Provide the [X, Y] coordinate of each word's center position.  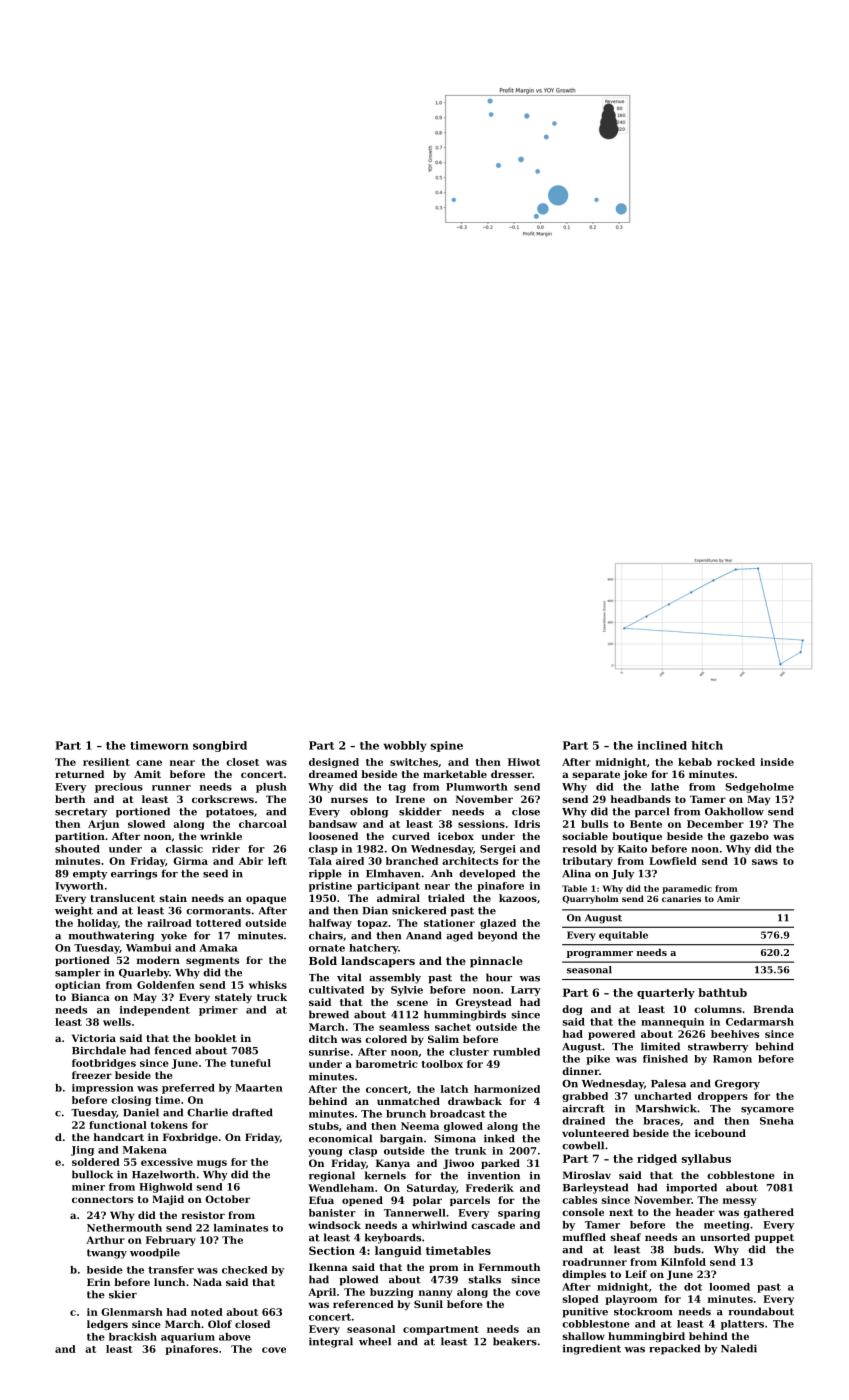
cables [579, 1200]
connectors [102, 1199]
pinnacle [496, 962]
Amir [728, 899]
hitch [707, 745]
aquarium [188, 1338]
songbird [220, 746]
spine [447, 746]
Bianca [90, 997]
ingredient [592, 1349]
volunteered [595, 1133]
